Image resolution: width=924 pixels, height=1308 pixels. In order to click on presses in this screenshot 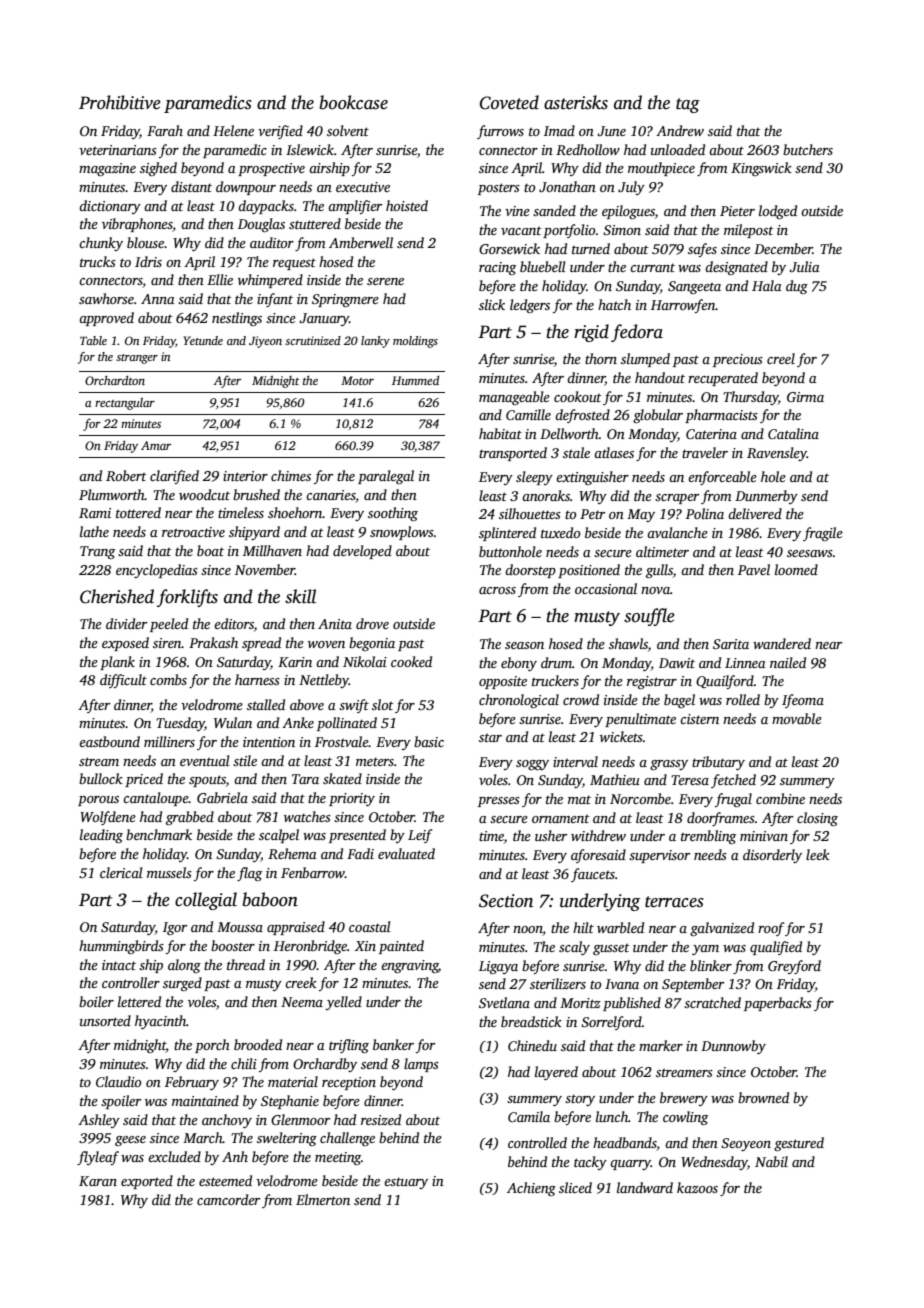, I will do `click(499, 802)`.
